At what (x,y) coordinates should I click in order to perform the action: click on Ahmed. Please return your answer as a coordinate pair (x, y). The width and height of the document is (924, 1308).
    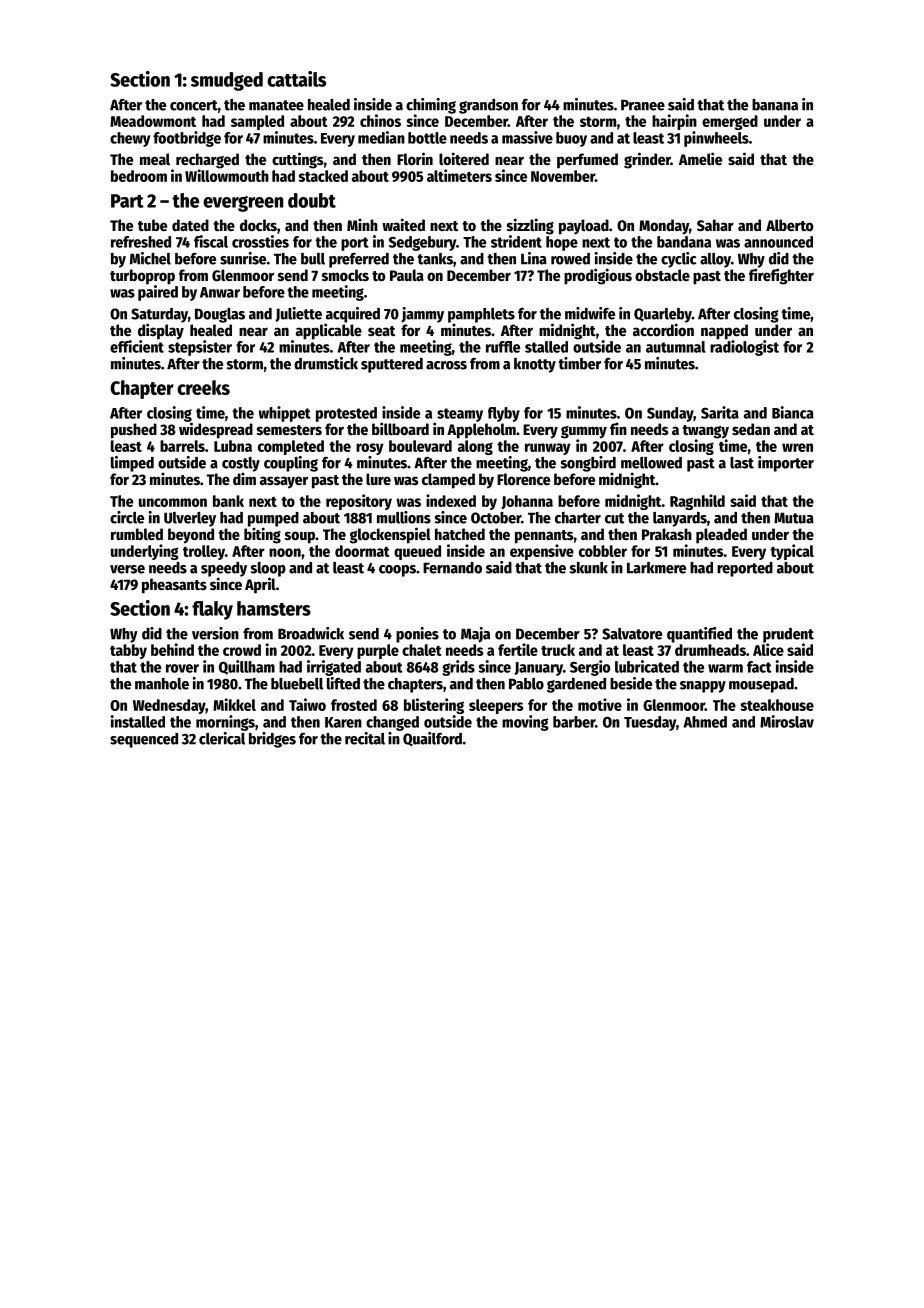
    Looking at the image, I should click on (705, 722).
